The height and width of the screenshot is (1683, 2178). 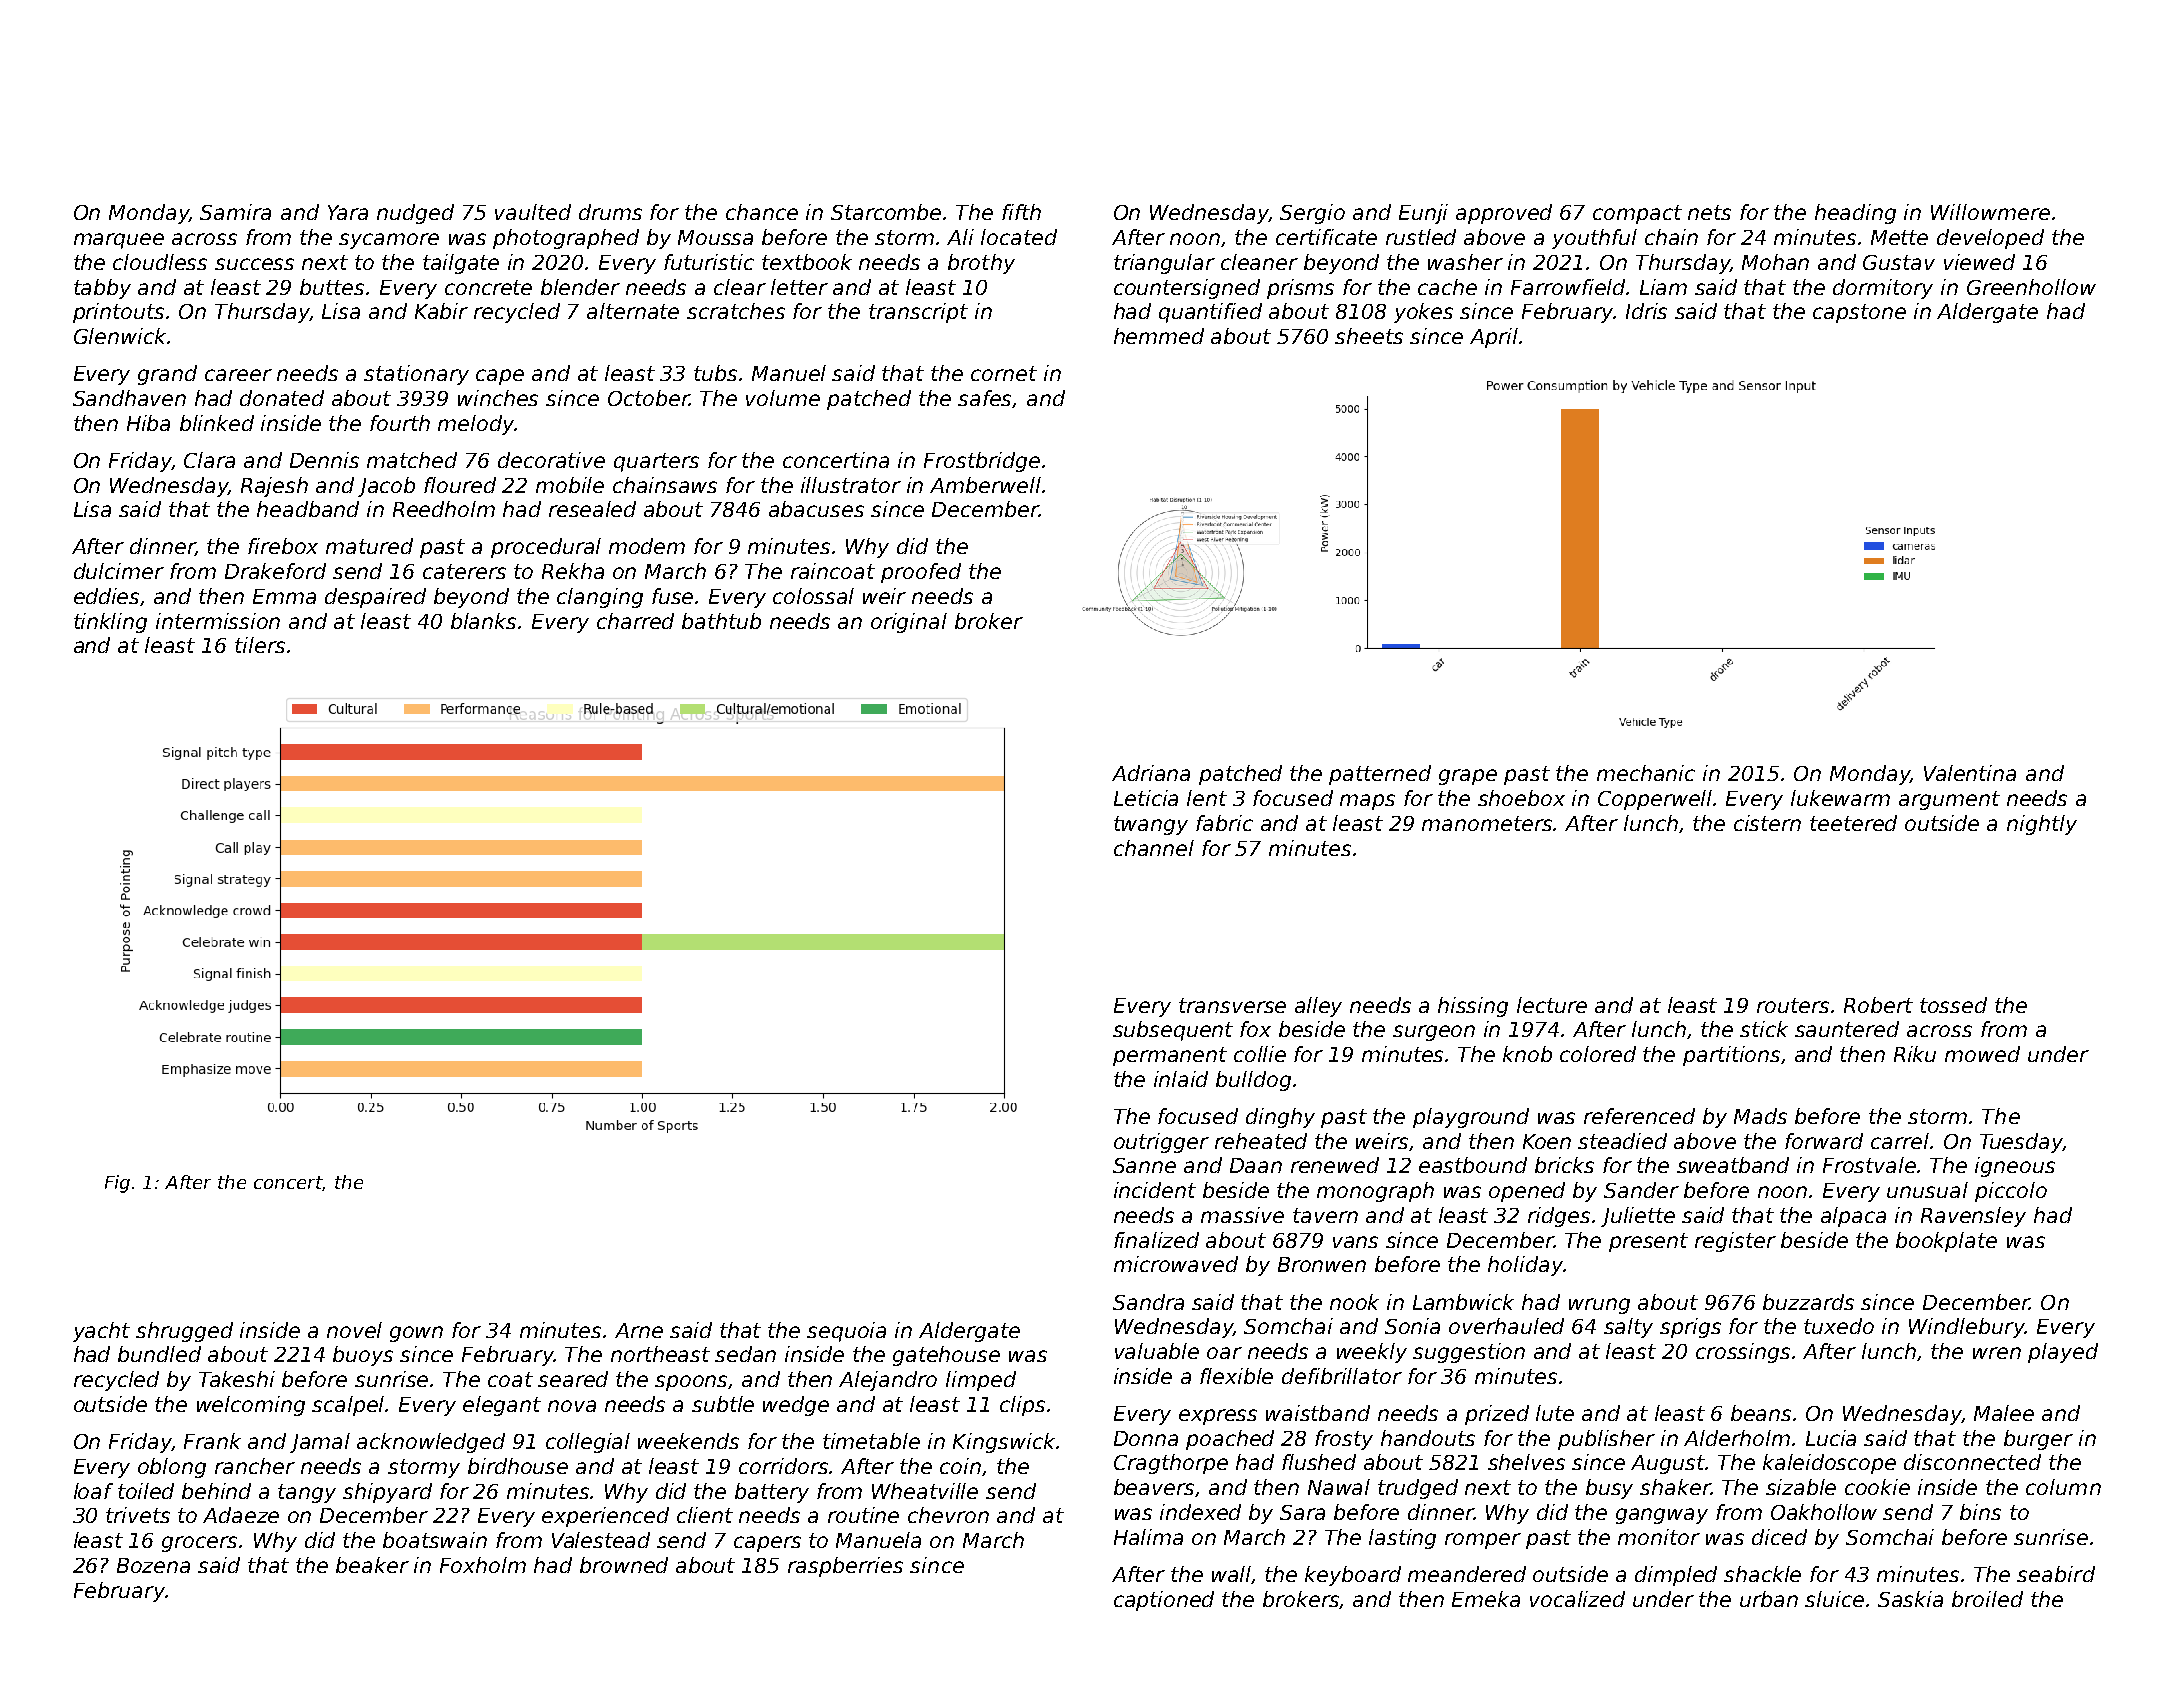 I want to click on channel, so click(x=1154, y=848).
